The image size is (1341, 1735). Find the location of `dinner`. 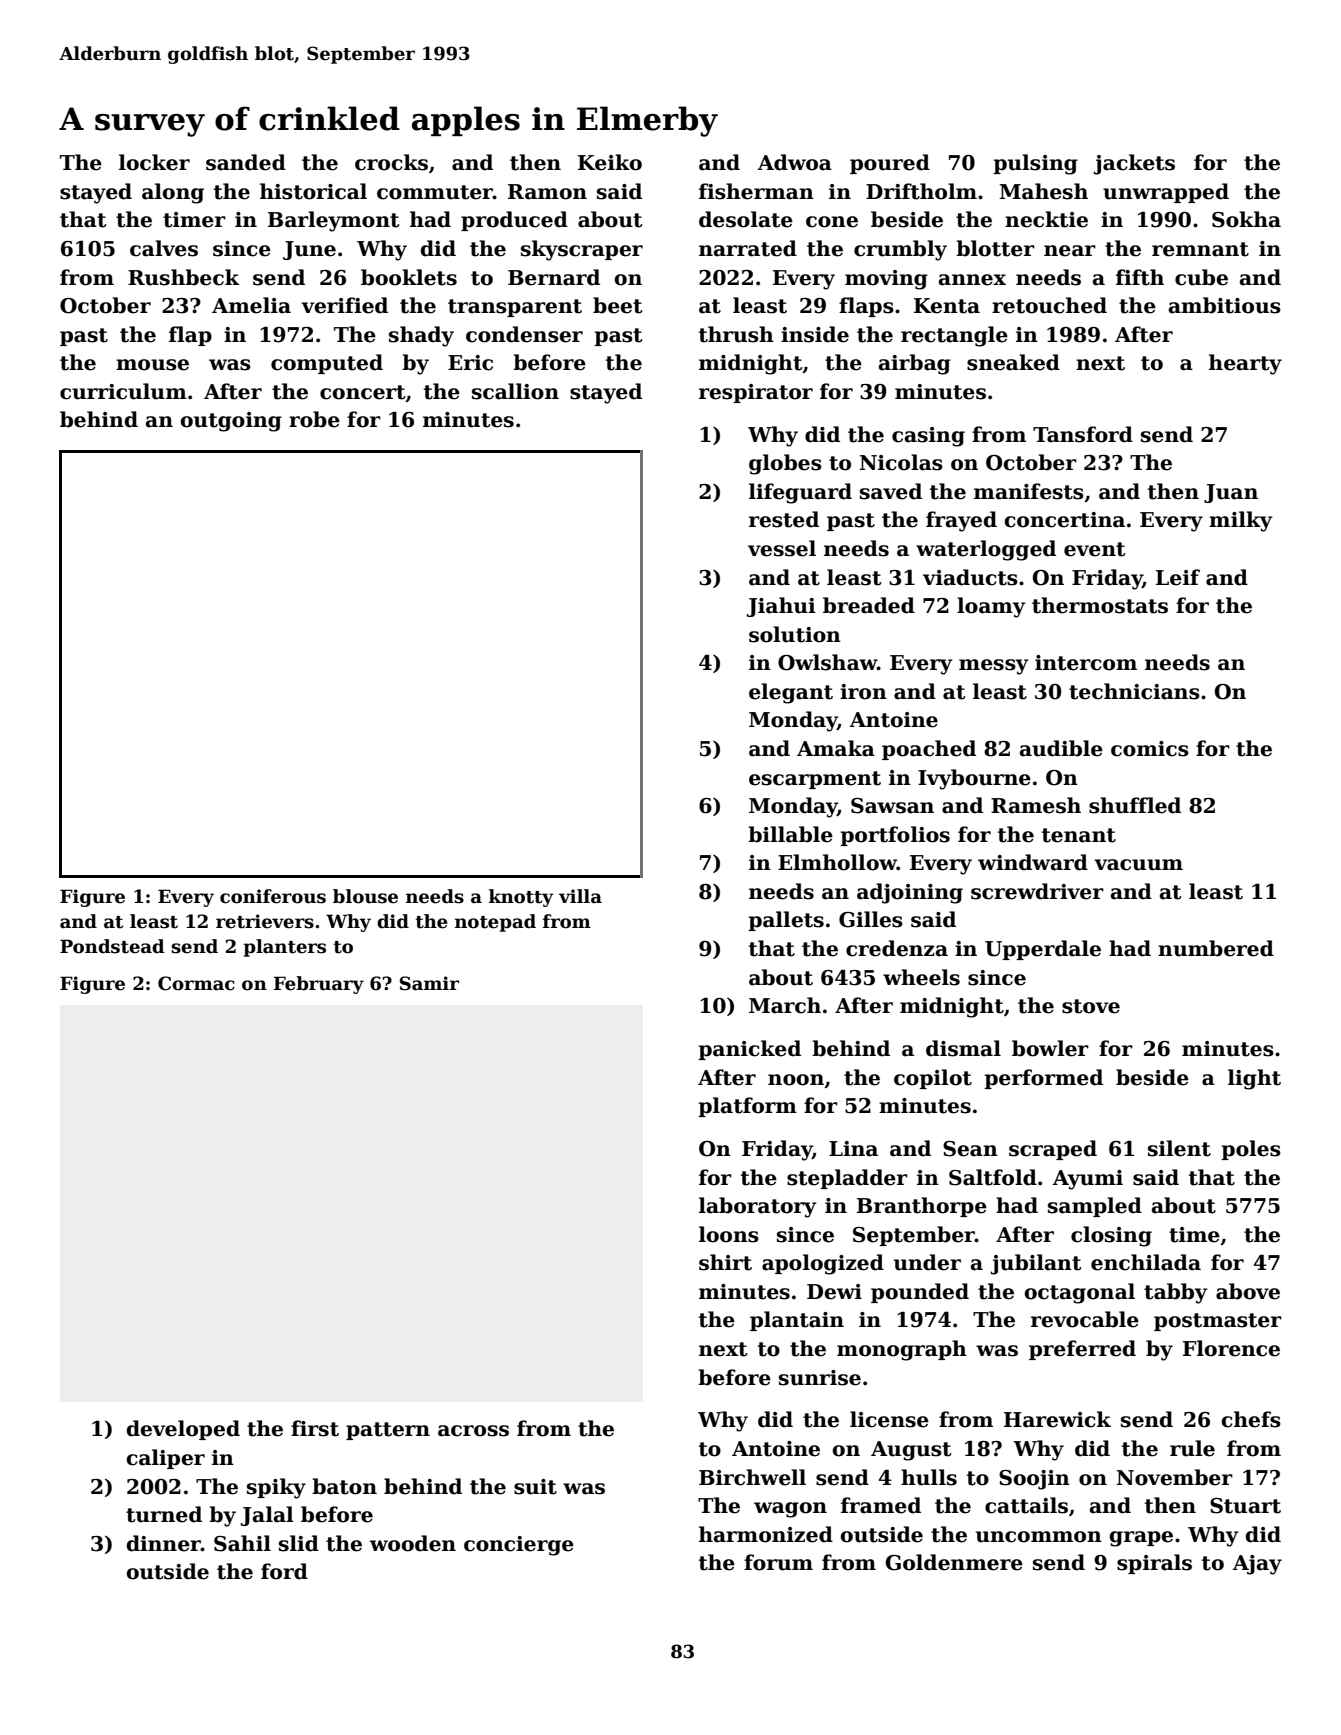

dinner is located at coordinates (163, 1543).
